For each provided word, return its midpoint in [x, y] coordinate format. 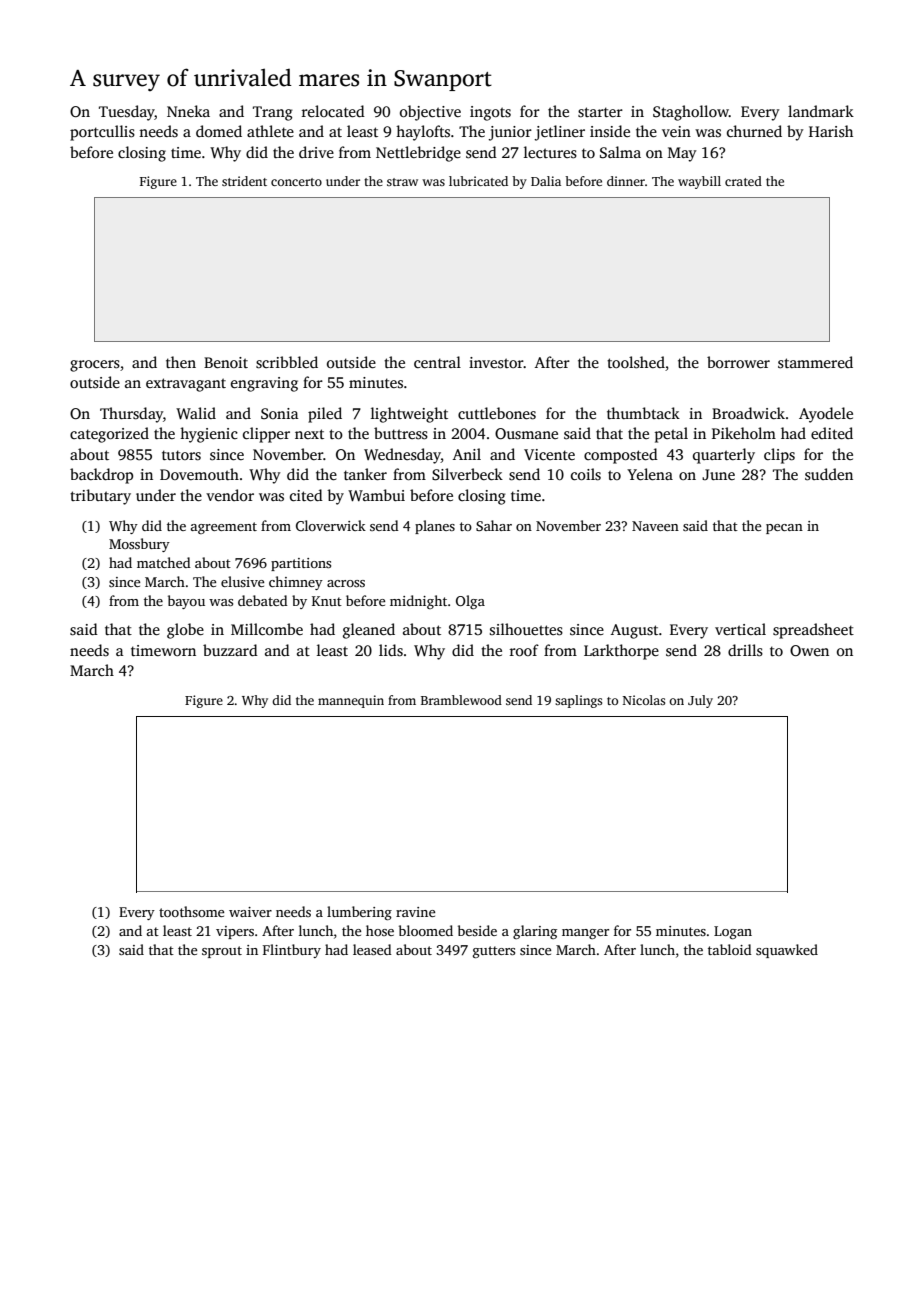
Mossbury [139, 545]
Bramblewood [461, 700]
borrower [738, 362]
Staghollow [691, 113]
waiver [250, 912]
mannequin [351, 701]
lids [391, 650]
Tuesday [127, 113]
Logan [733, 932]
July [700, 701]
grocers [95, 366]
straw [402, 182]
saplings [578, 701]
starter [600, 112]
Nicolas [644, 700]
